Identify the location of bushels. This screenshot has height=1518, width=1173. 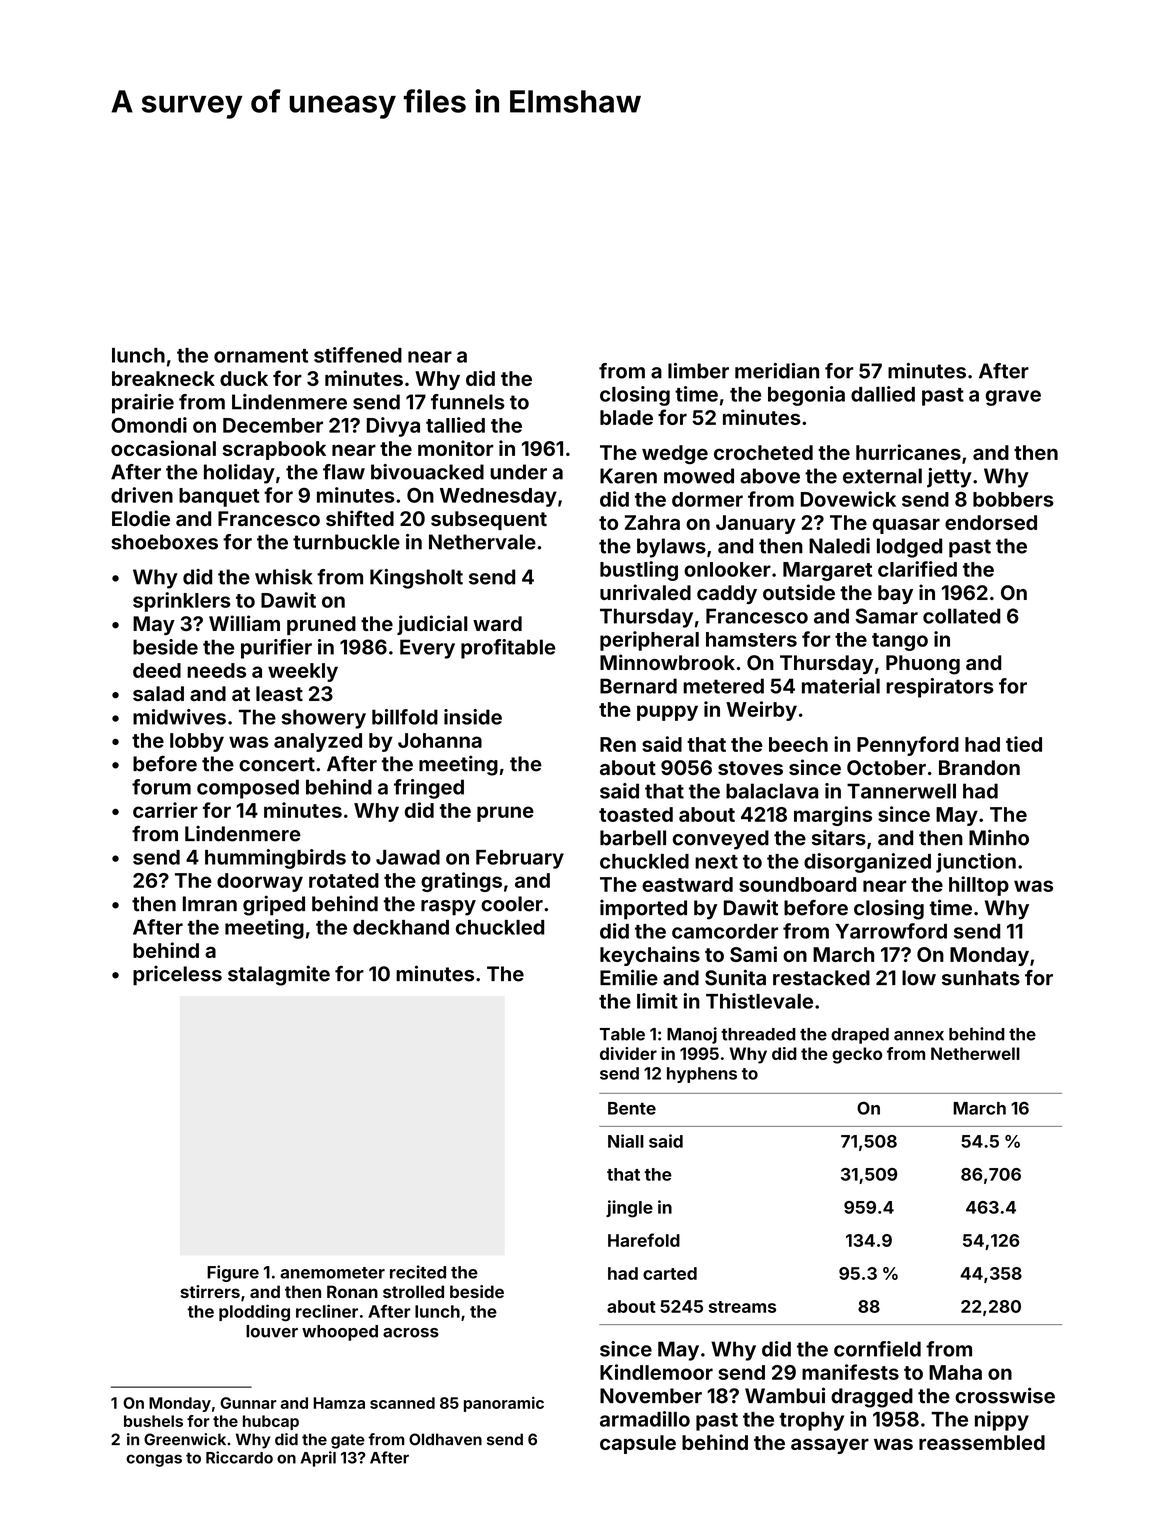
(153, 1421).
